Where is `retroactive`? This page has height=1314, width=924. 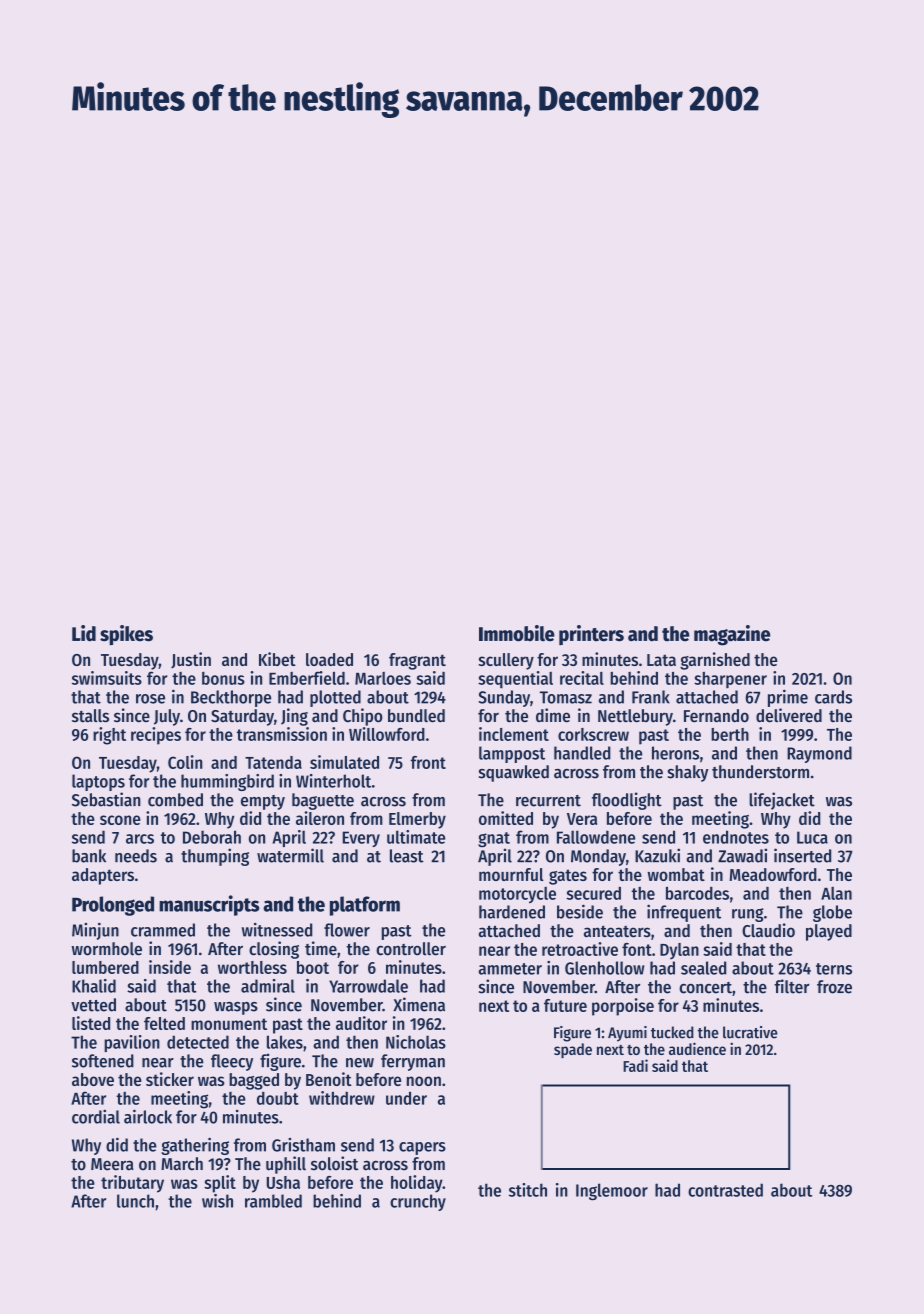 retroactive is located at coordinates (580, 949).
